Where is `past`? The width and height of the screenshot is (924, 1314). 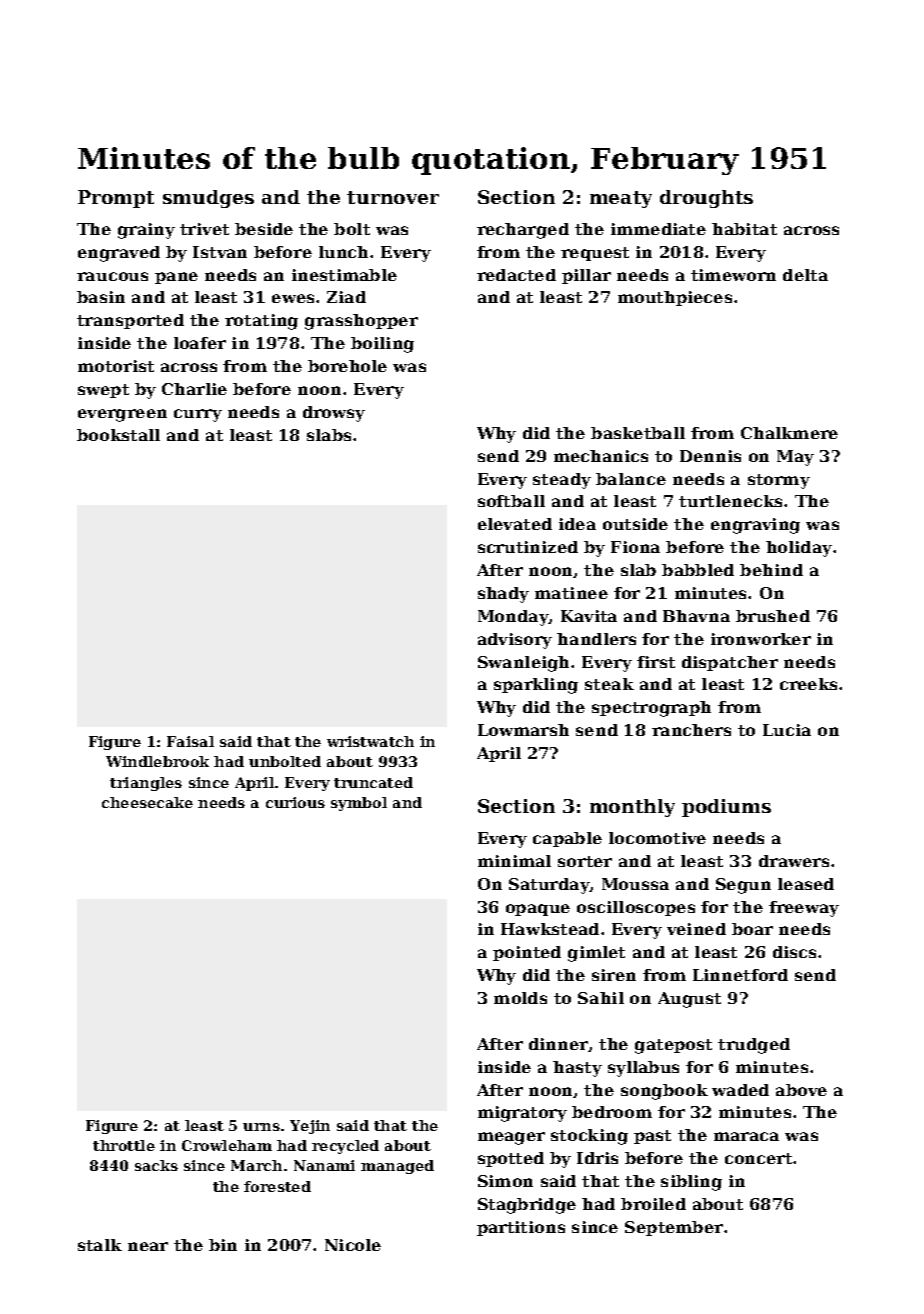 past is located at coordinates (652, 1137).
